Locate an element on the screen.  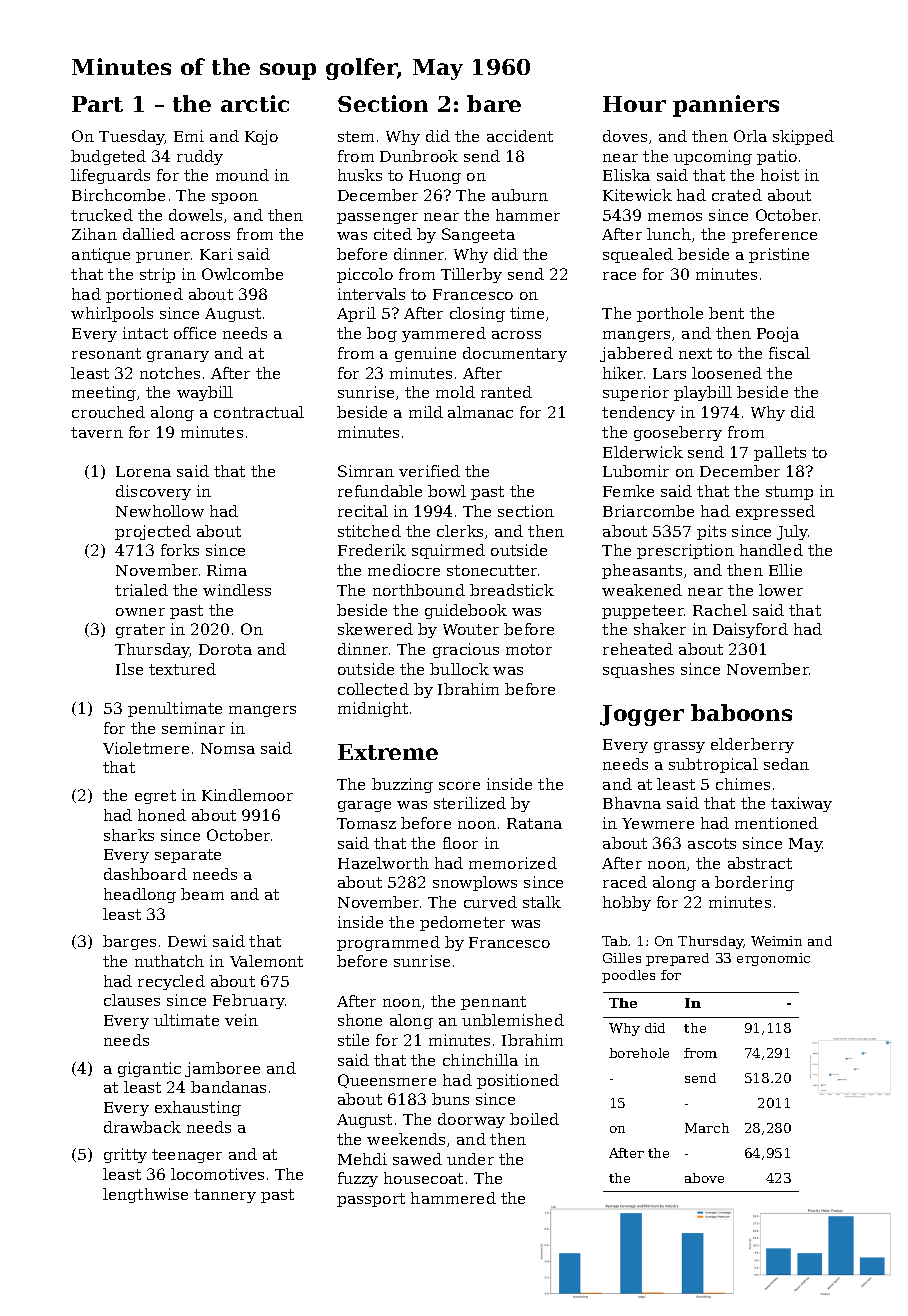
fiscal is located at coordinates (789, 353).
